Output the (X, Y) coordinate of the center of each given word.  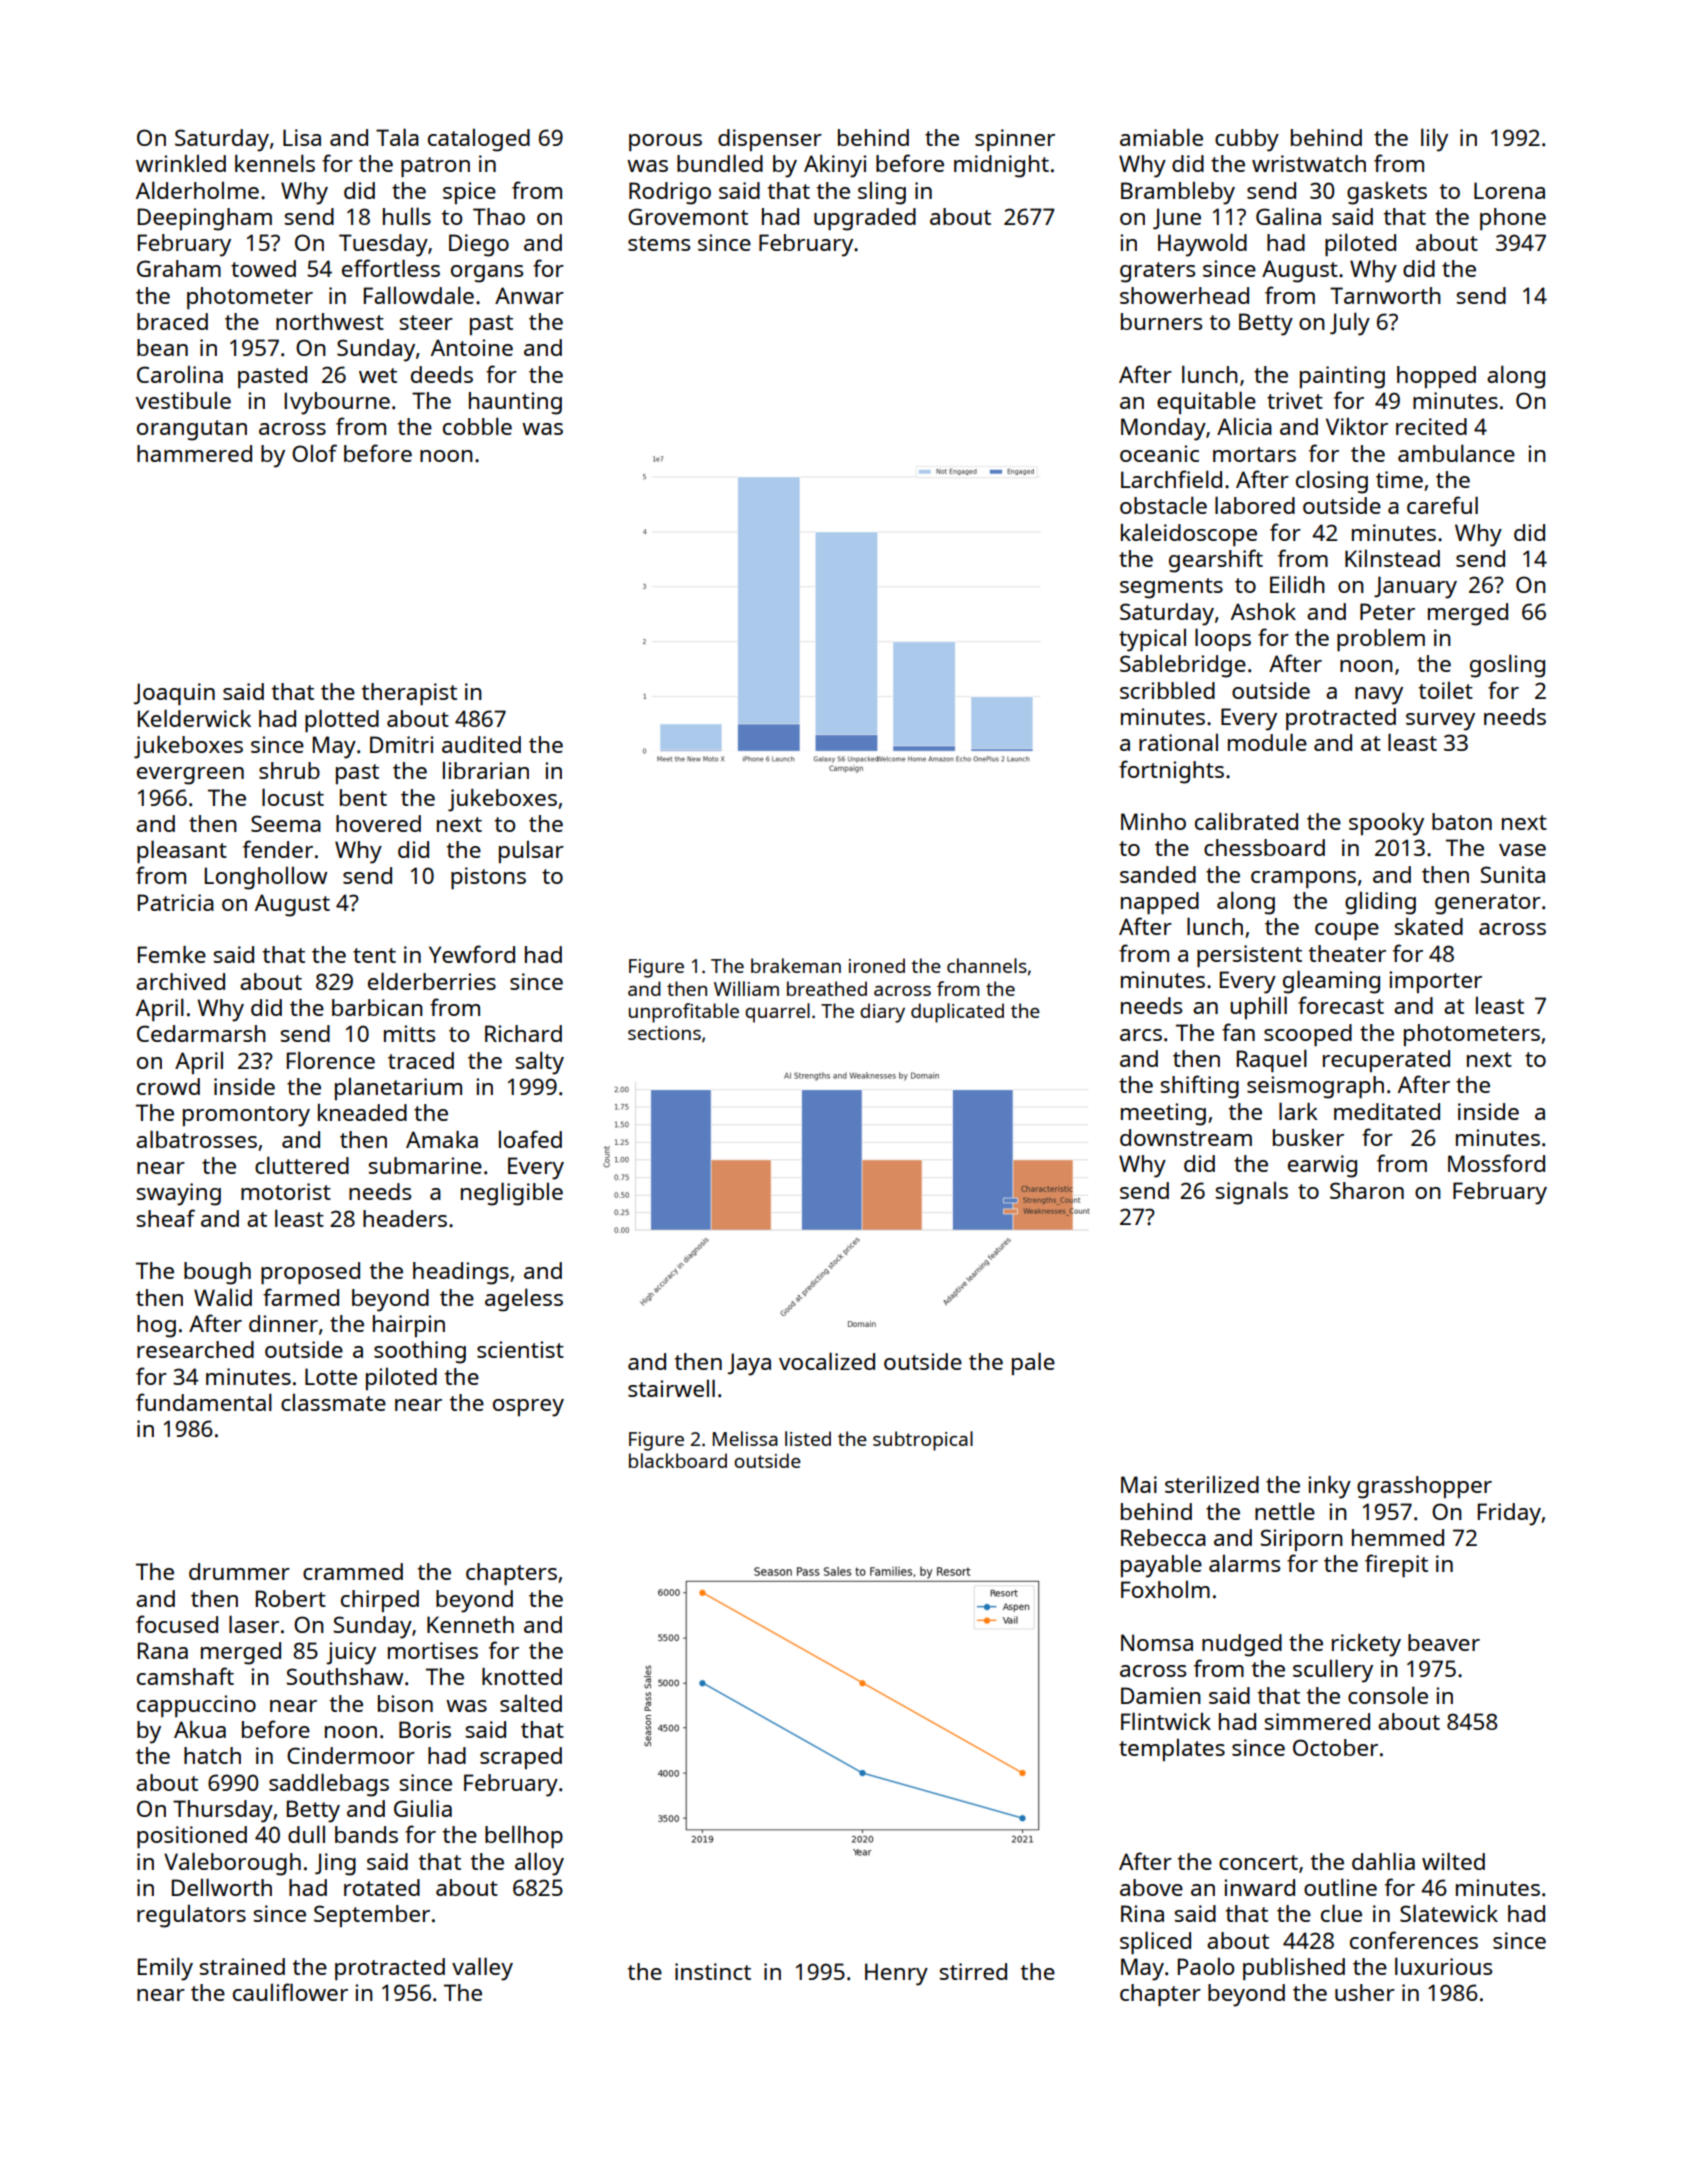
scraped (521, 1758)
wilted (1453, 1861)
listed (808, 1438)
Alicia (1244, 426)
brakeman (796, 965)
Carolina (180, 374)
